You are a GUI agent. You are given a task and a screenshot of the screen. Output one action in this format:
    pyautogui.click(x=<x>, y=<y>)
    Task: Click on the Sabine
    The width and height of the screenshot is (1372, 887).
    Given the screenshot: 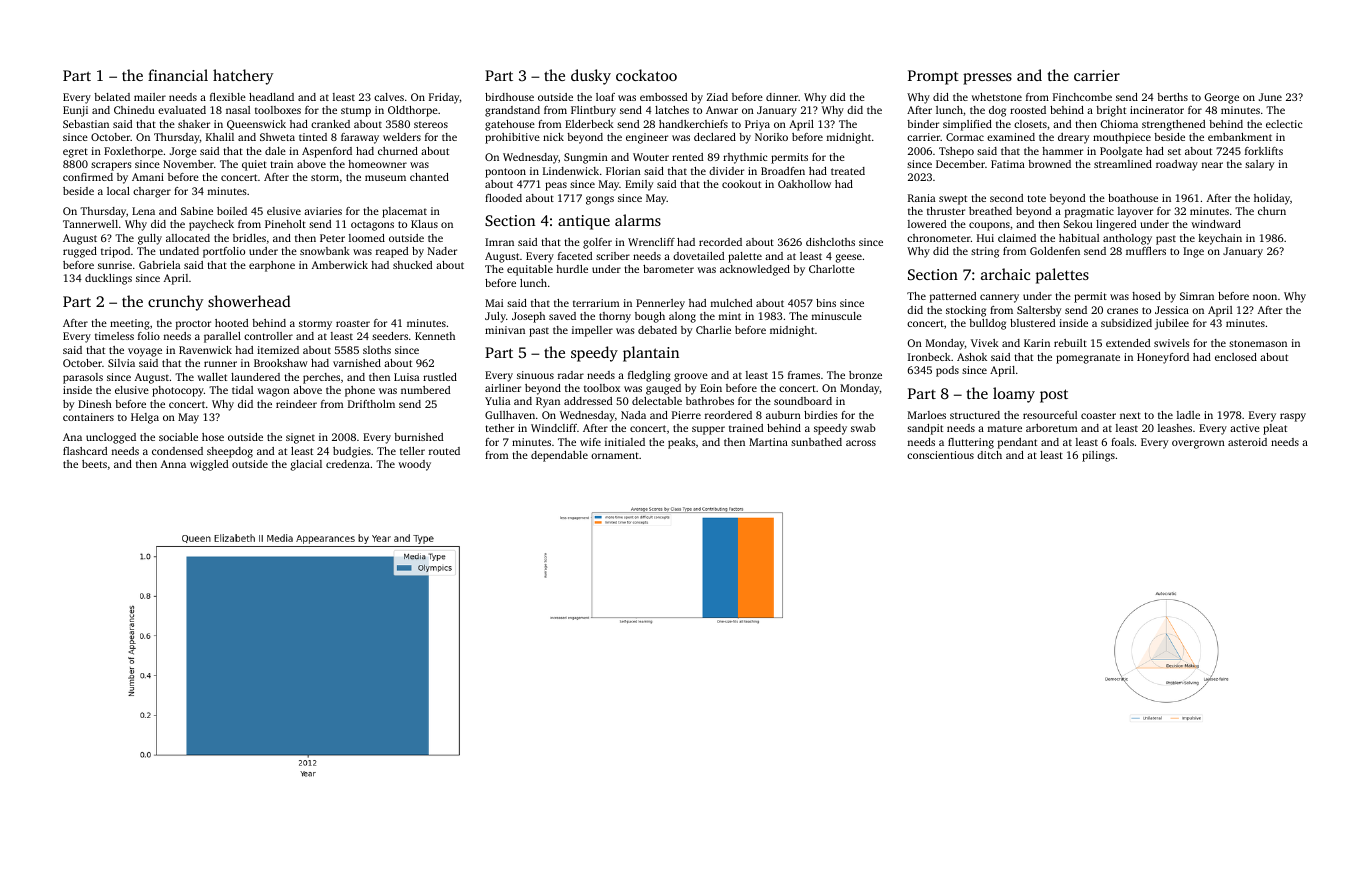 What is the action you would take?
    pyautogui.click(x=197, y=211)
